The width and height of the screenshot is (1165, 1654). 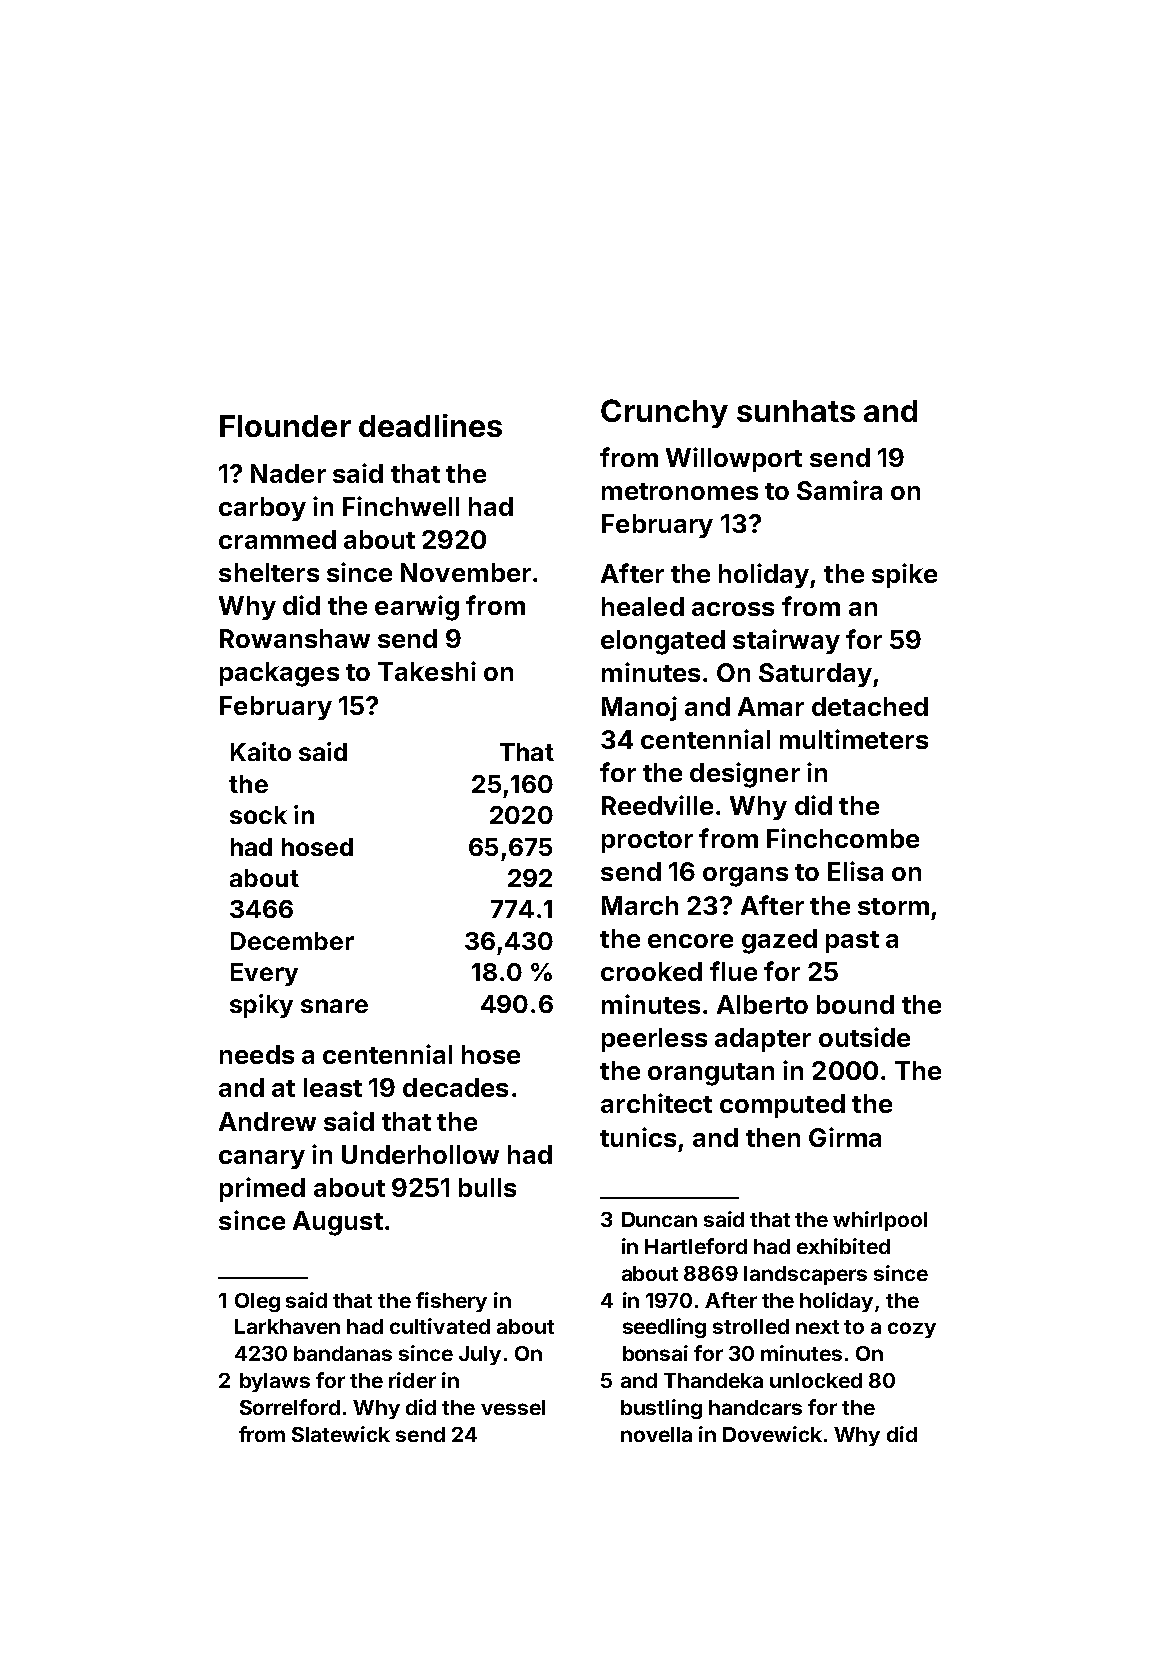 What do you see at coordinates (430, 425) in the screenshot?
I see `deadlines` at bounding box center [430, 425].
